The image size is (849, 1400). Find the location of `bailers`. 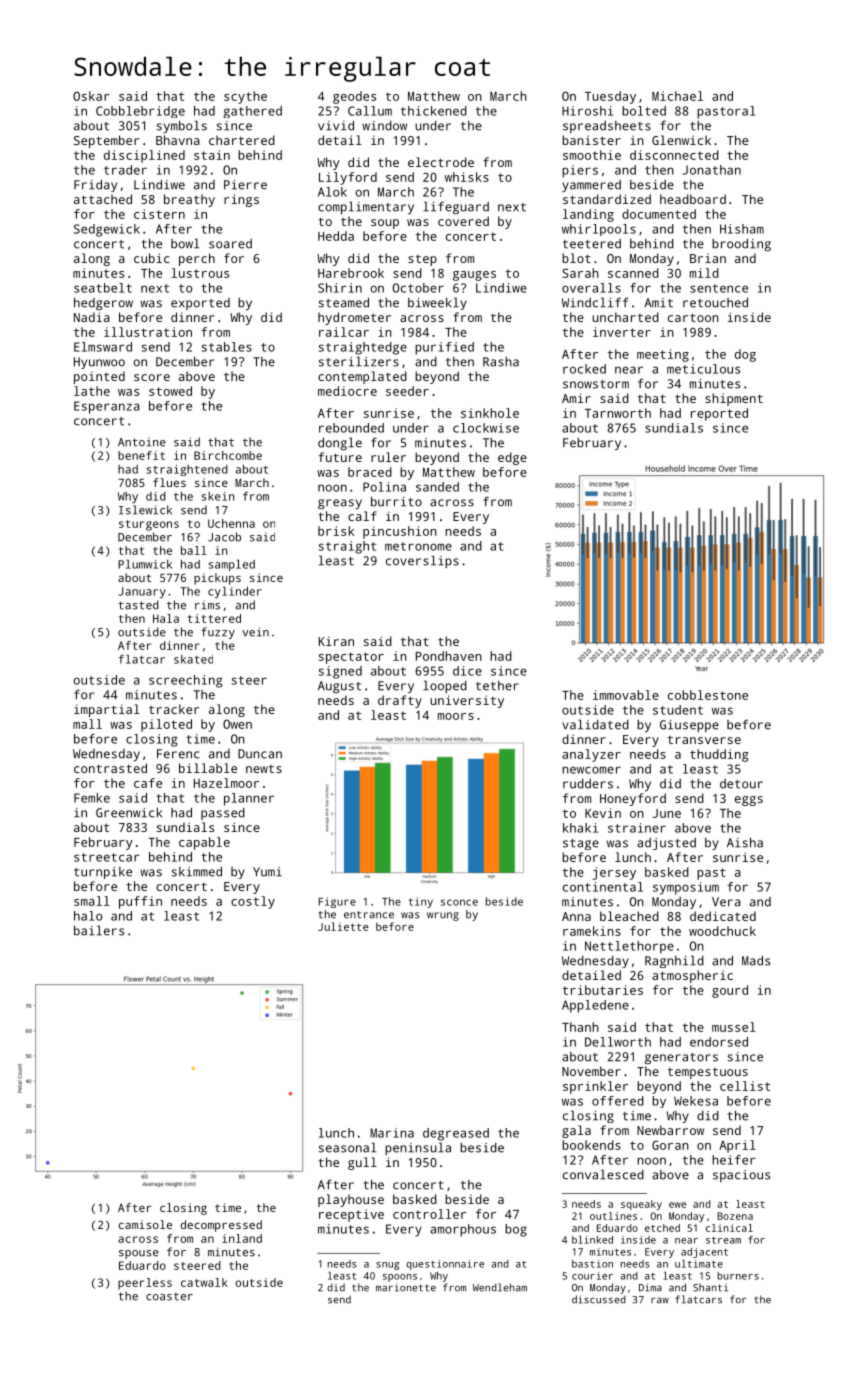

bailers is located at coordinates (99, 930).
